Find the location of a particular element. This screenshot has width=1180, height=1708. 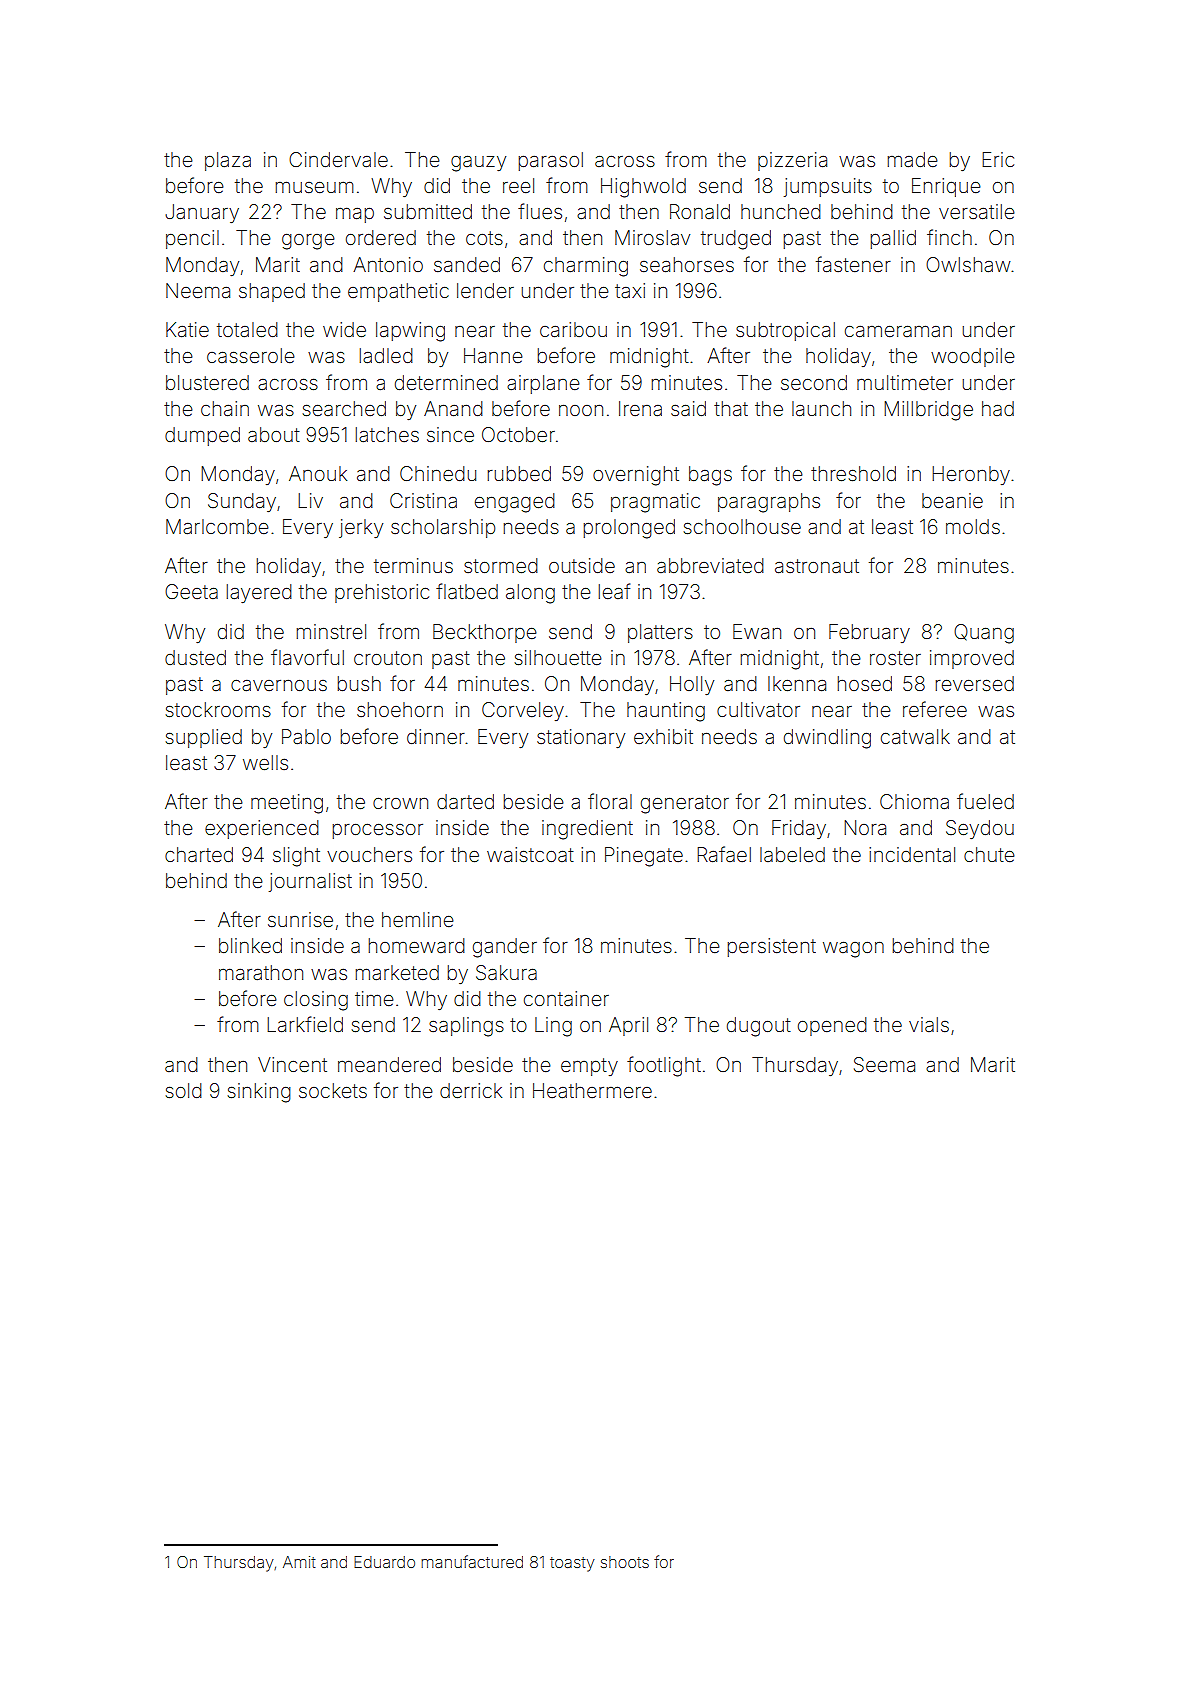

wide is located at coordinates (344, 329).
